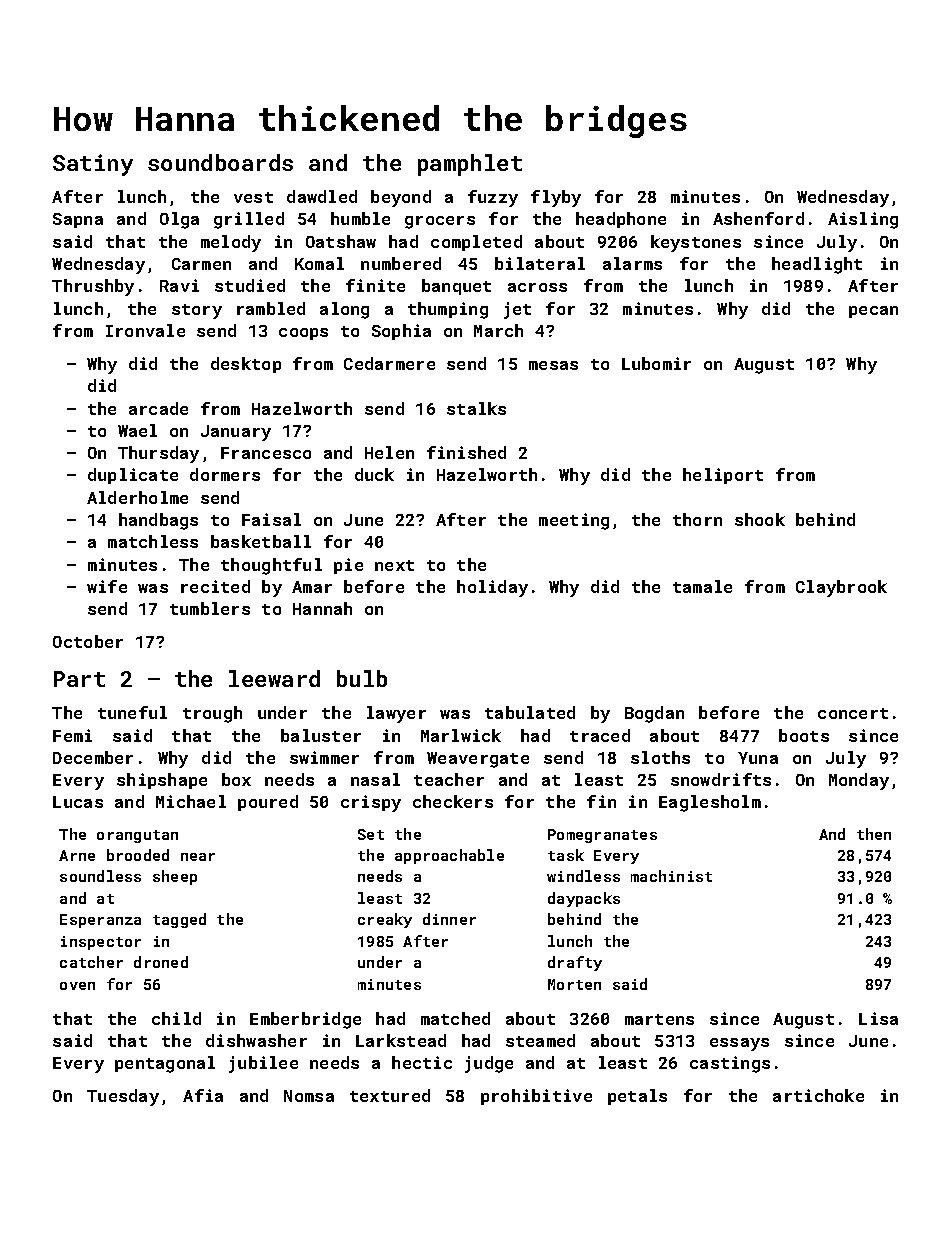 This document has width=952, height=1233. I want to click on Aisling, so click(863, 220).
